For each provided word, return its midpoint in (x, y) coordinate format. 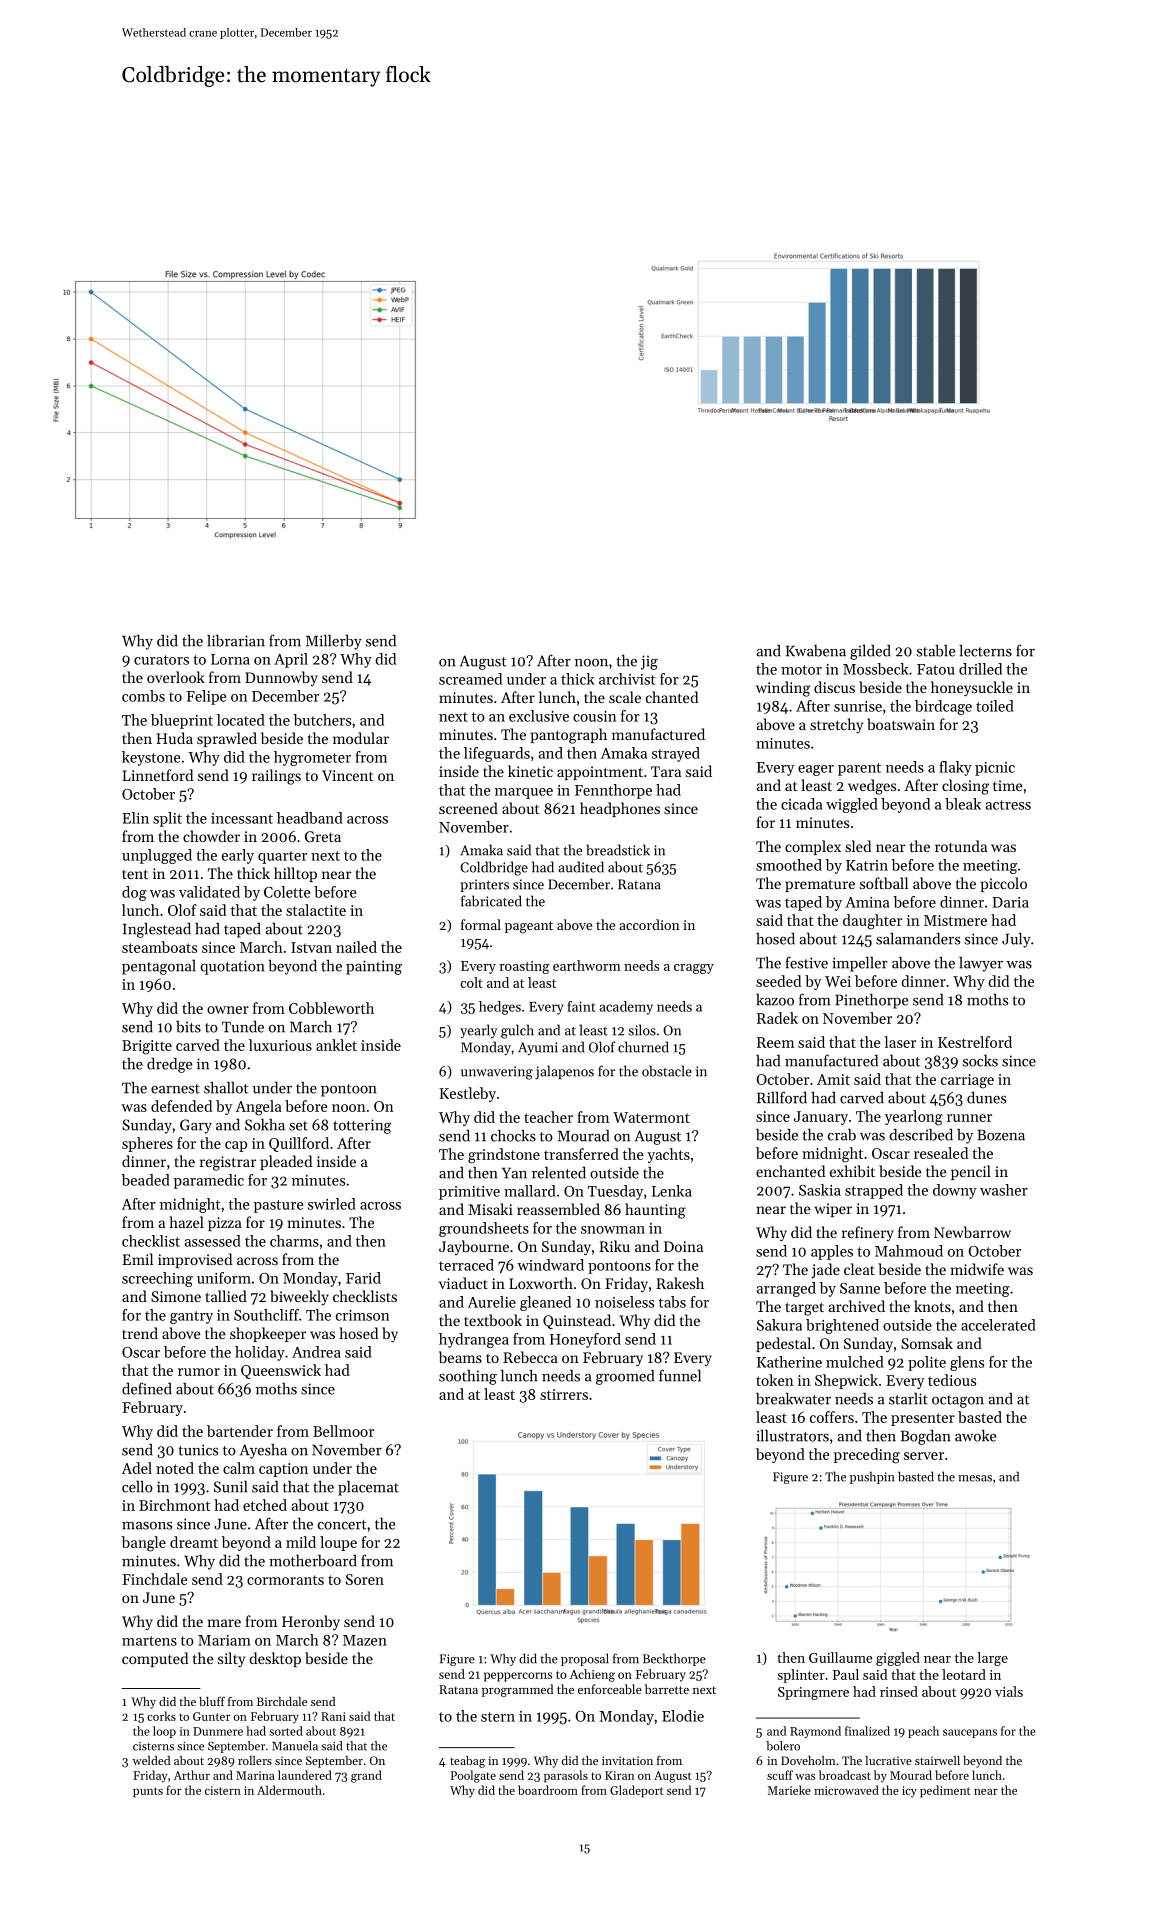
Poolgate (473, 1776)
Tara (666, 771)
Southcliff (266, 1315)
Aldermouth (289, 1790)
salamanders (918, 939)
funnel (680, 1375)
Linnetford (157, 775)
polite (927, 1363)
